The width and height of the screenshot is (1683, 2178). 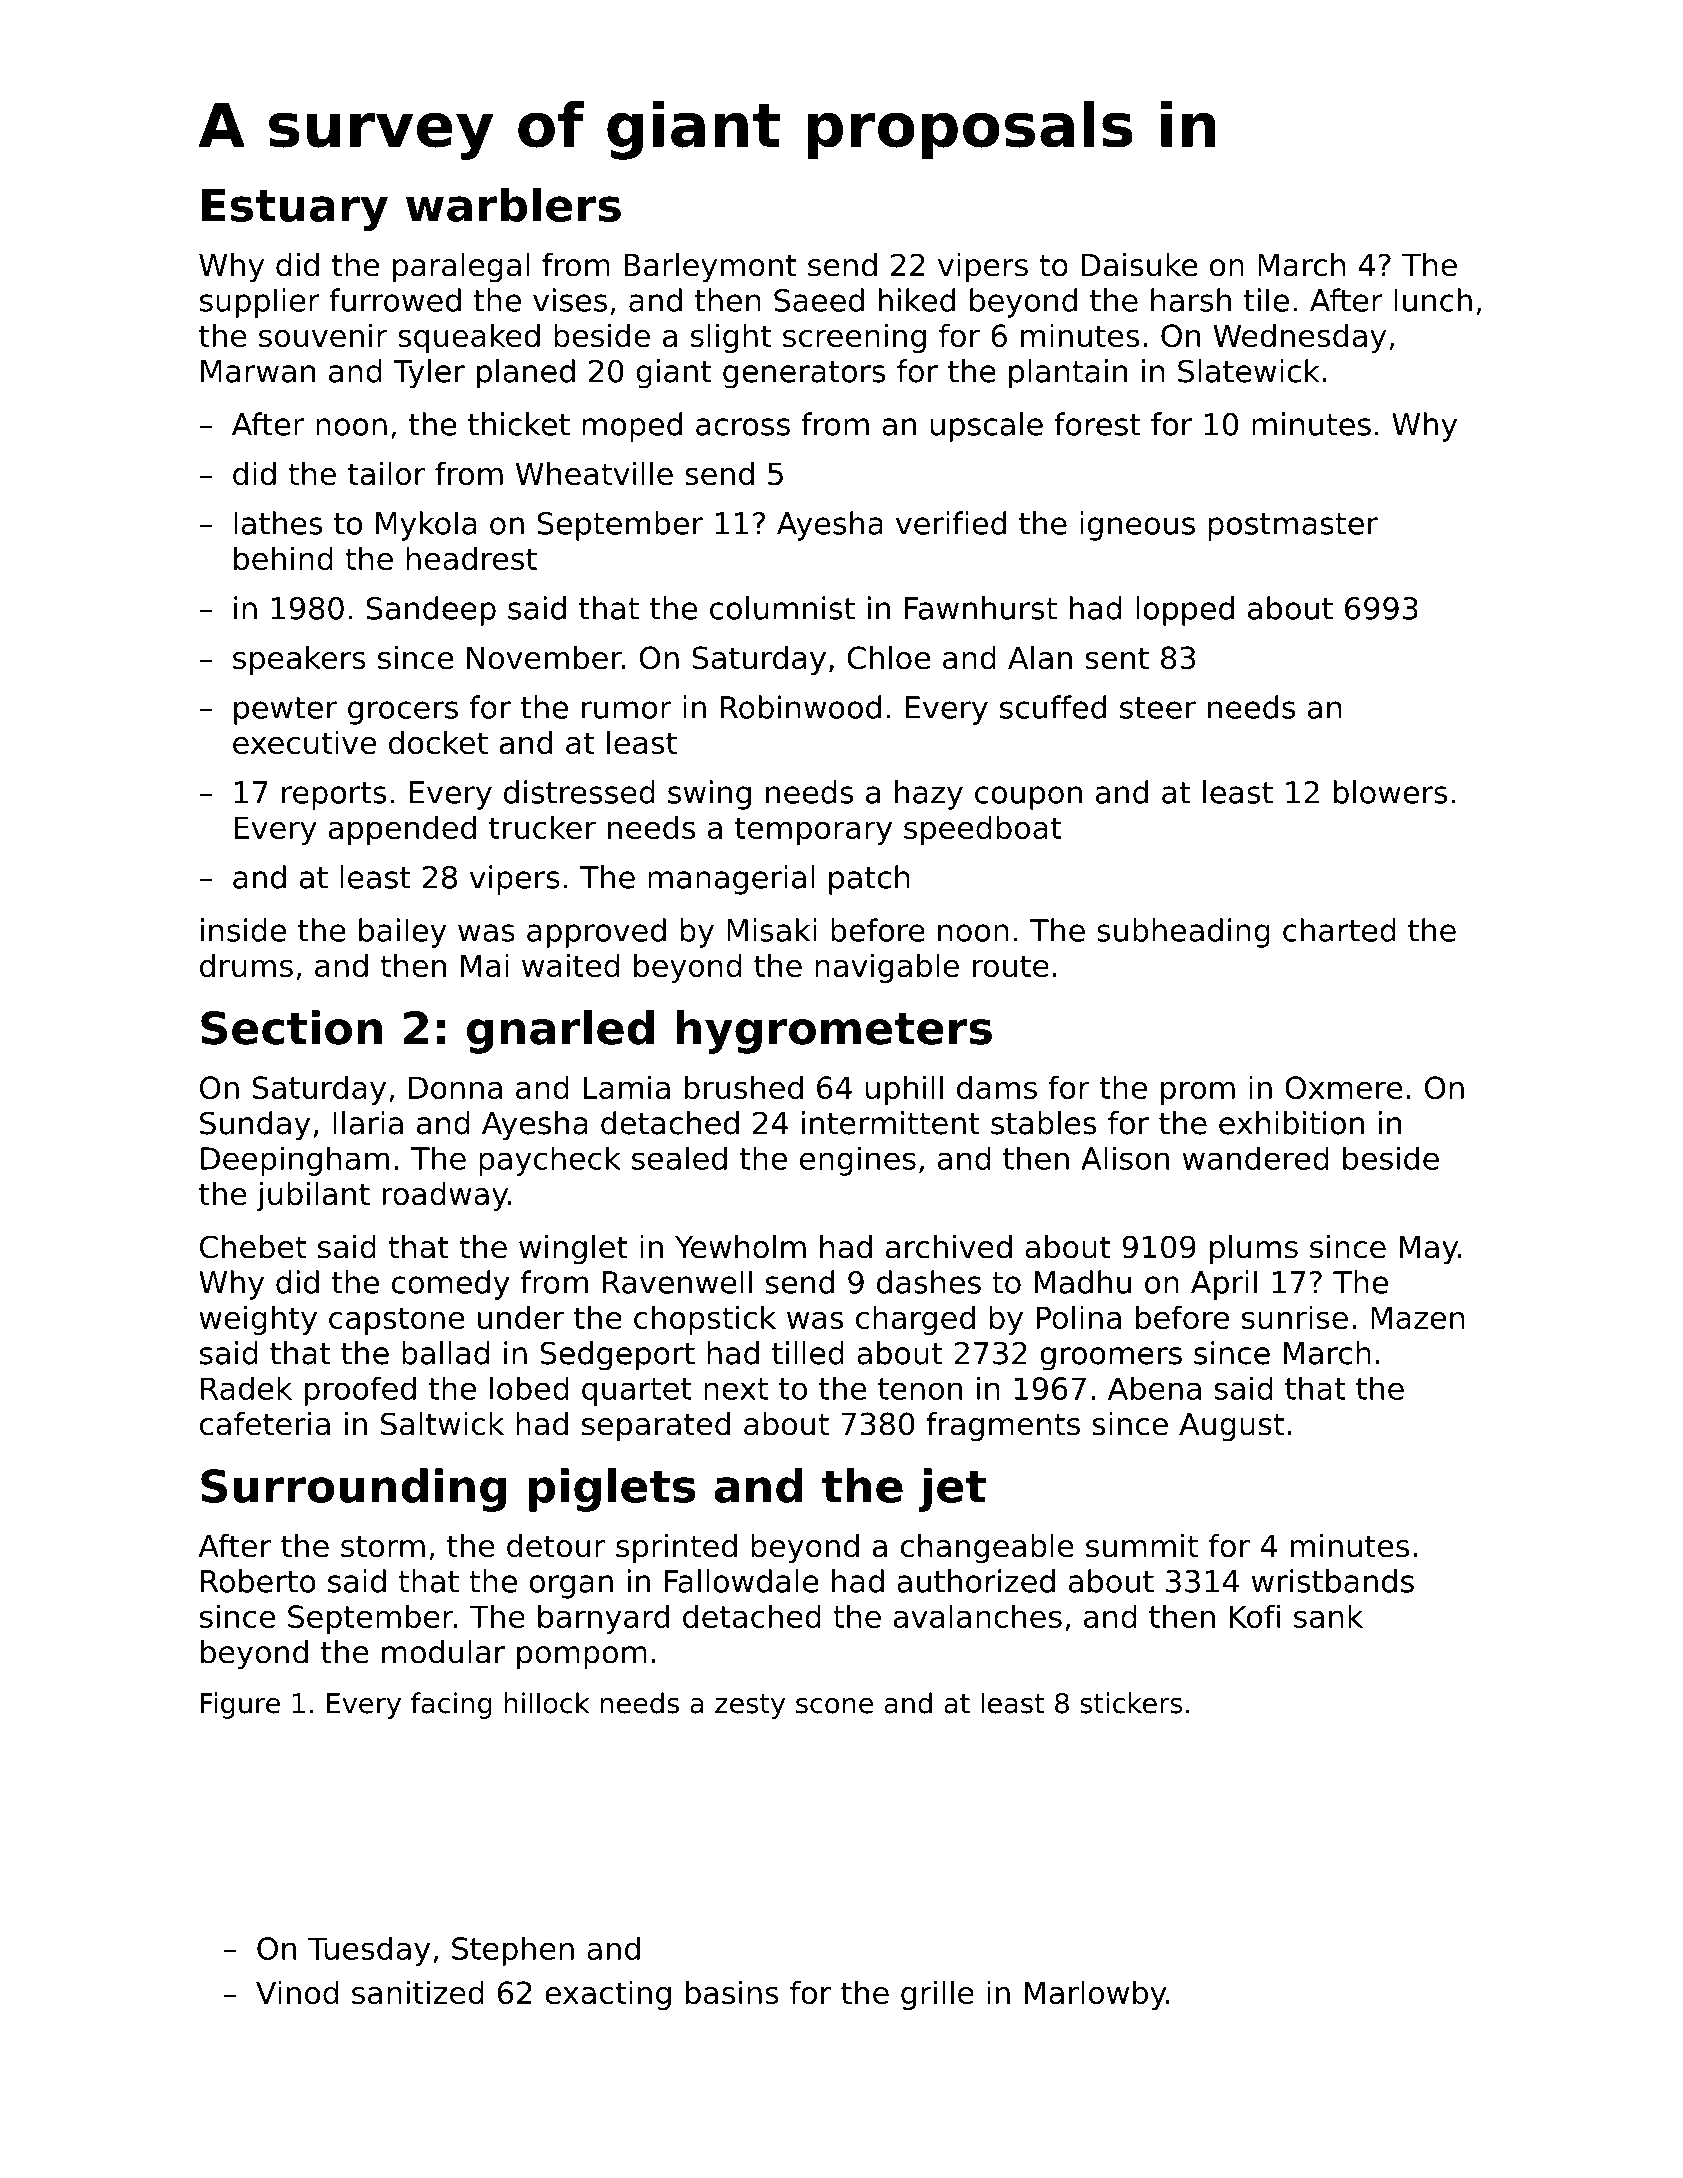 I want to click on Marlowby, so click(x=1095, y=1995).
